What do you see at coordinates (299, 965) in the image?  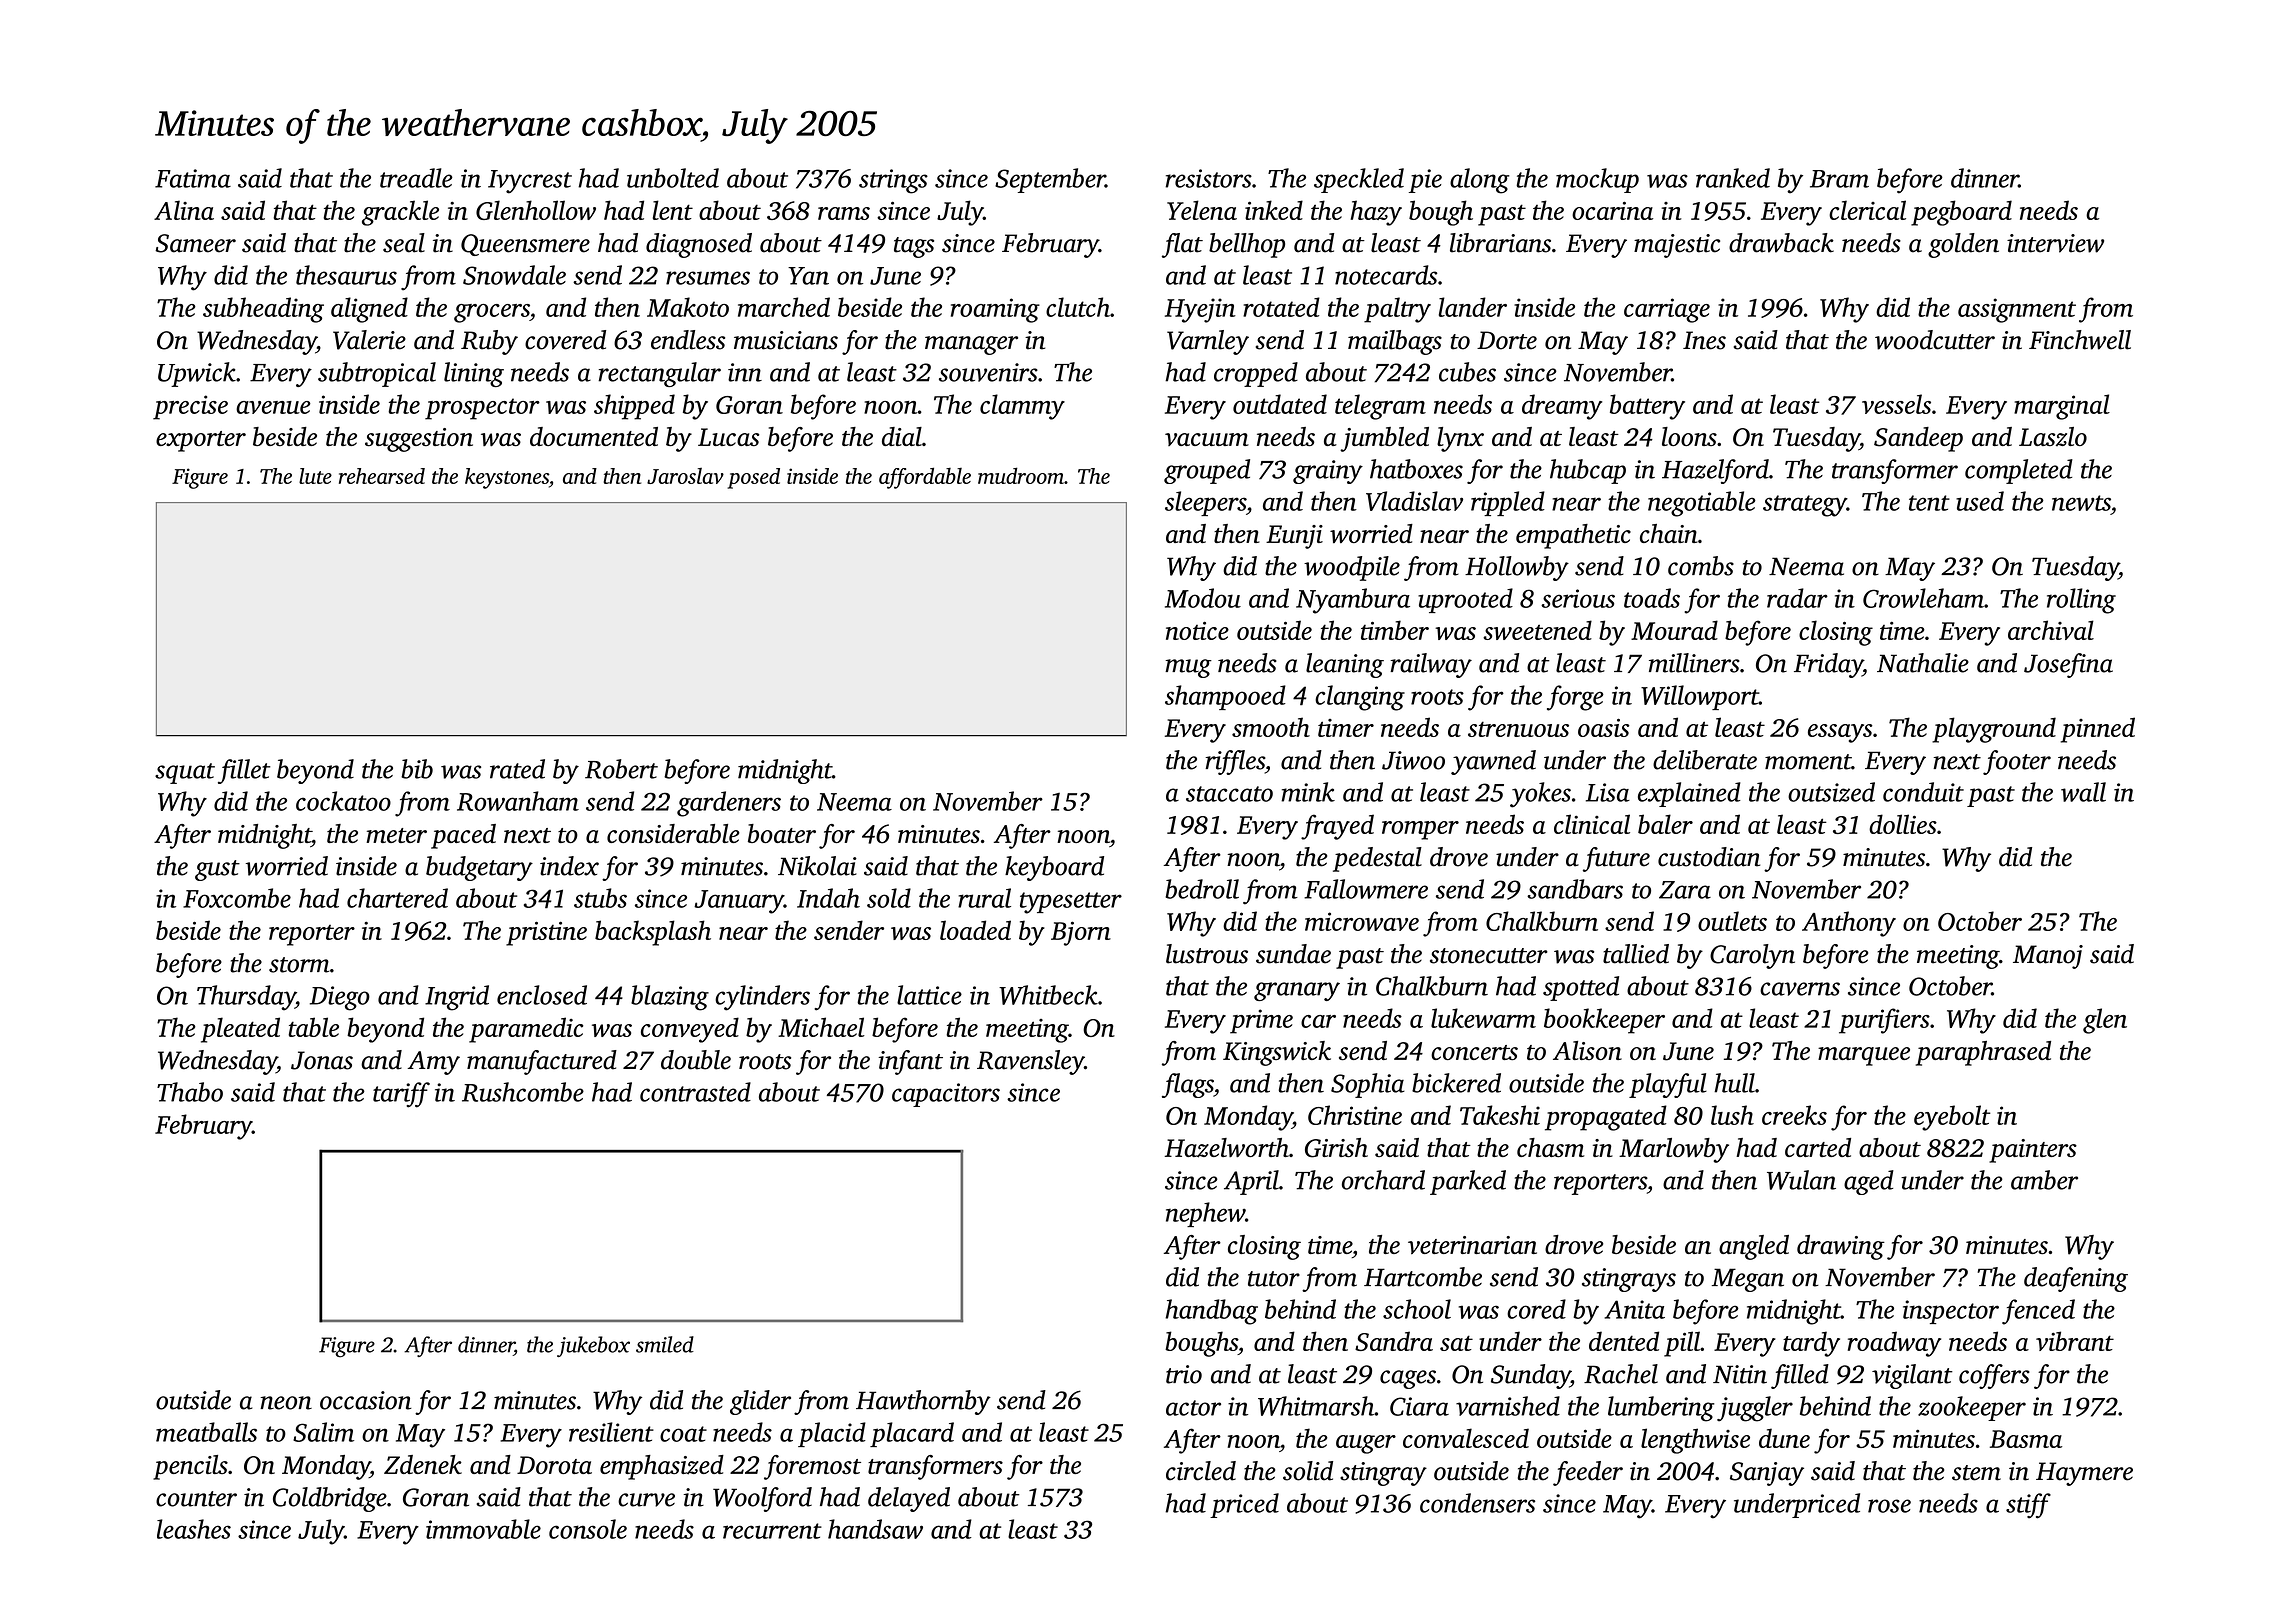 I see `storm` at bounding box center [299, 965].
